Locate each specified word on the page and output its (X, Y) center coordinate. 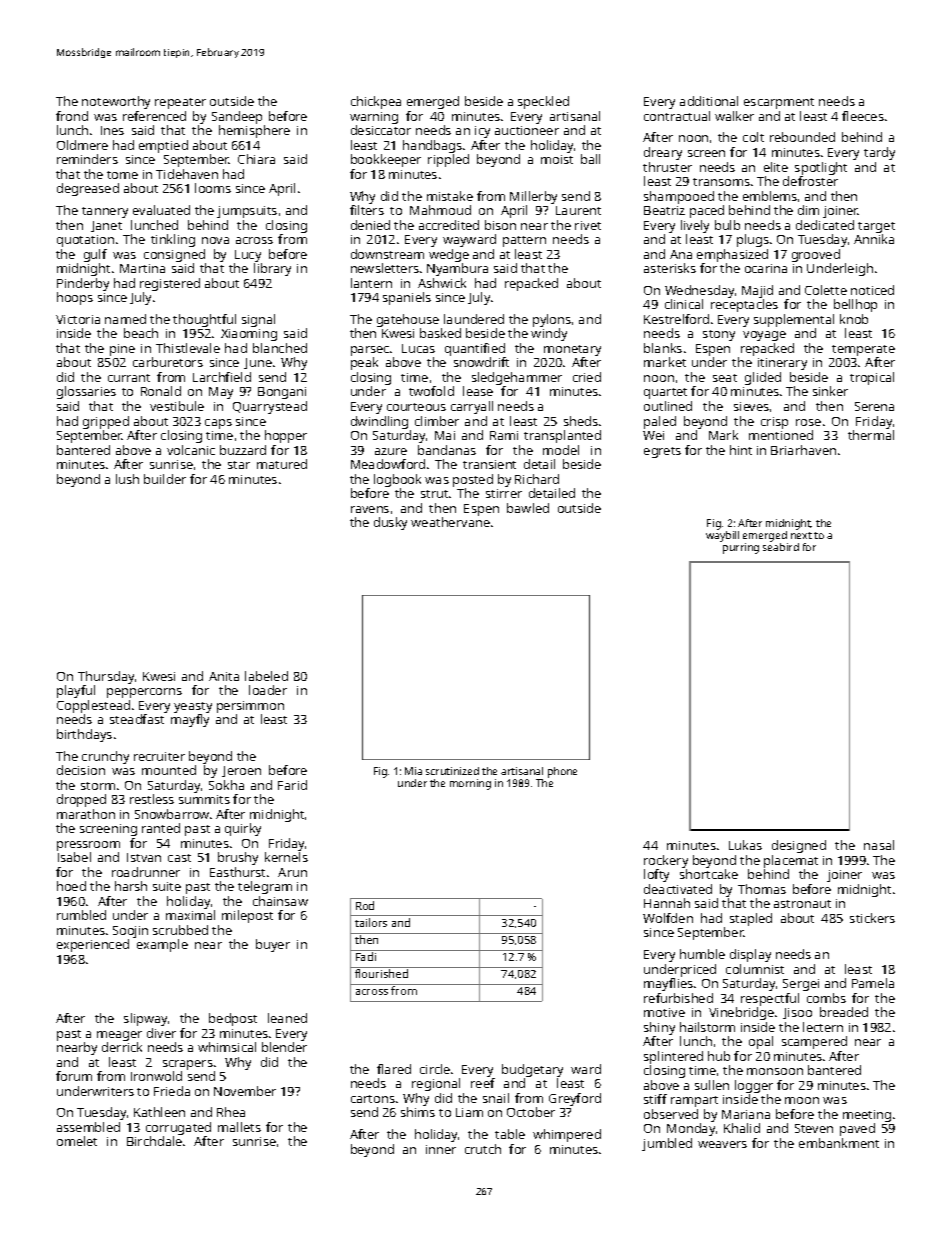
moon (802, 1100)
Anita (224, 676)
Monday (691, 1129)
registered (170, 284)
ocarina (766, 268)
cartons (373, 1099)
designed (799, 846)
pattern (524, 241)
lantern (371, 283)
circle (435, 1069)
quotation (85, 241)
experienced (93, 945)
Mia (413, 771)
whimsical (227, 1047)
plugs (753, 240)
